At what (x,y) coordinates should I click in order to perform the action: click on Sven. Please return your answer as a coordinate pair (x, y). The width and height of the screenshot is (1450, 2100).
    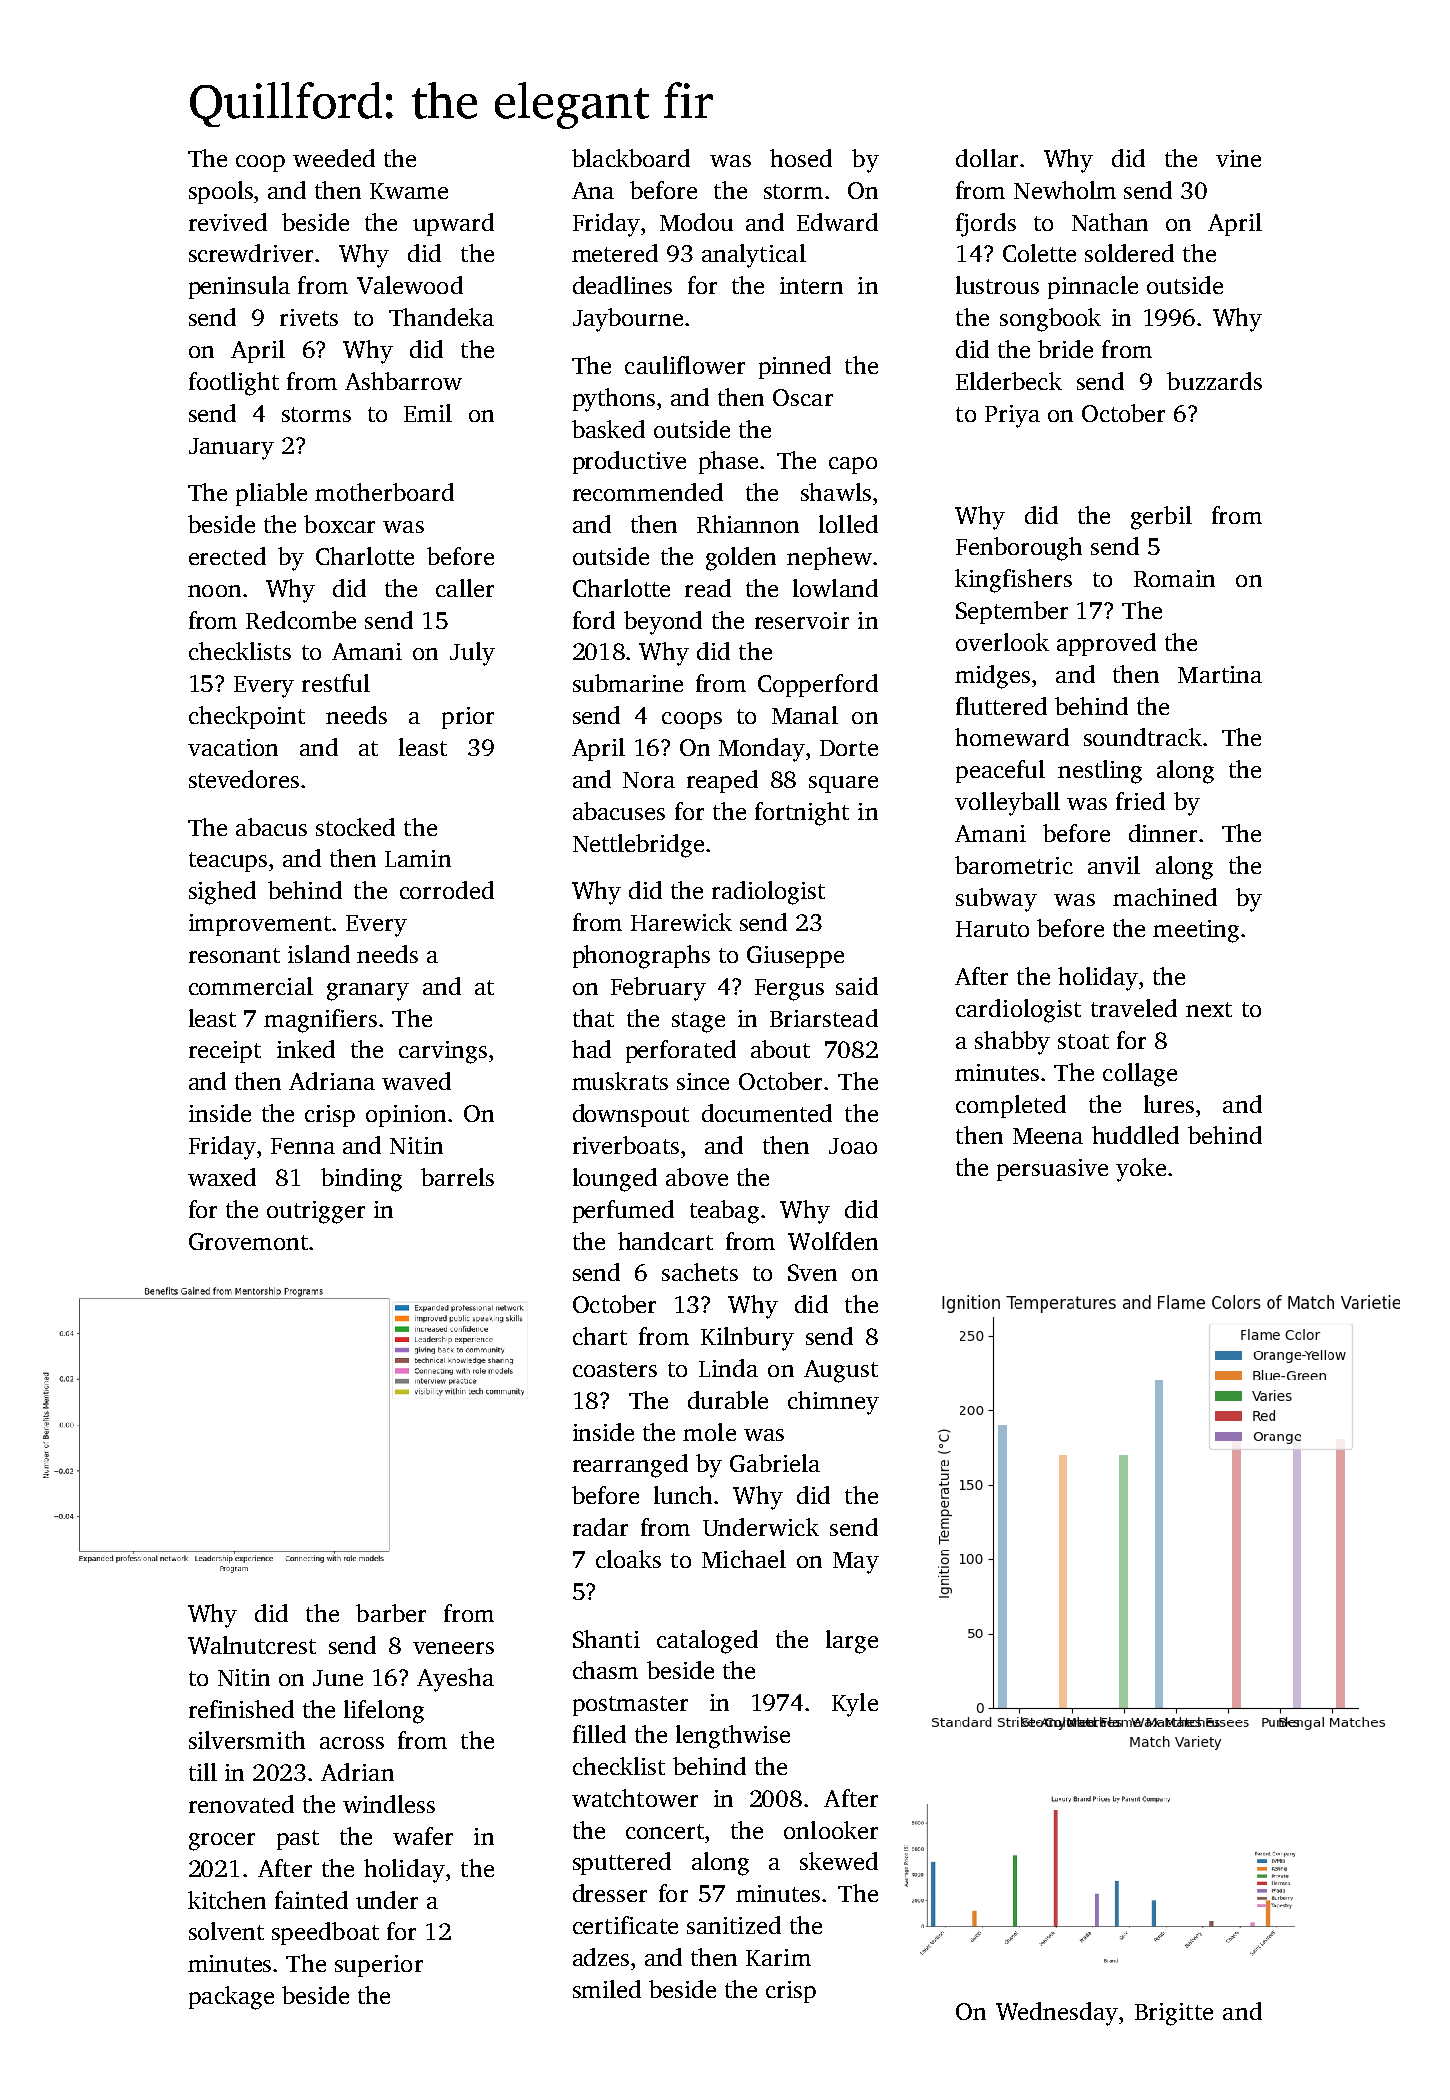
    Looking at the image, I should click on (812, 1272).
